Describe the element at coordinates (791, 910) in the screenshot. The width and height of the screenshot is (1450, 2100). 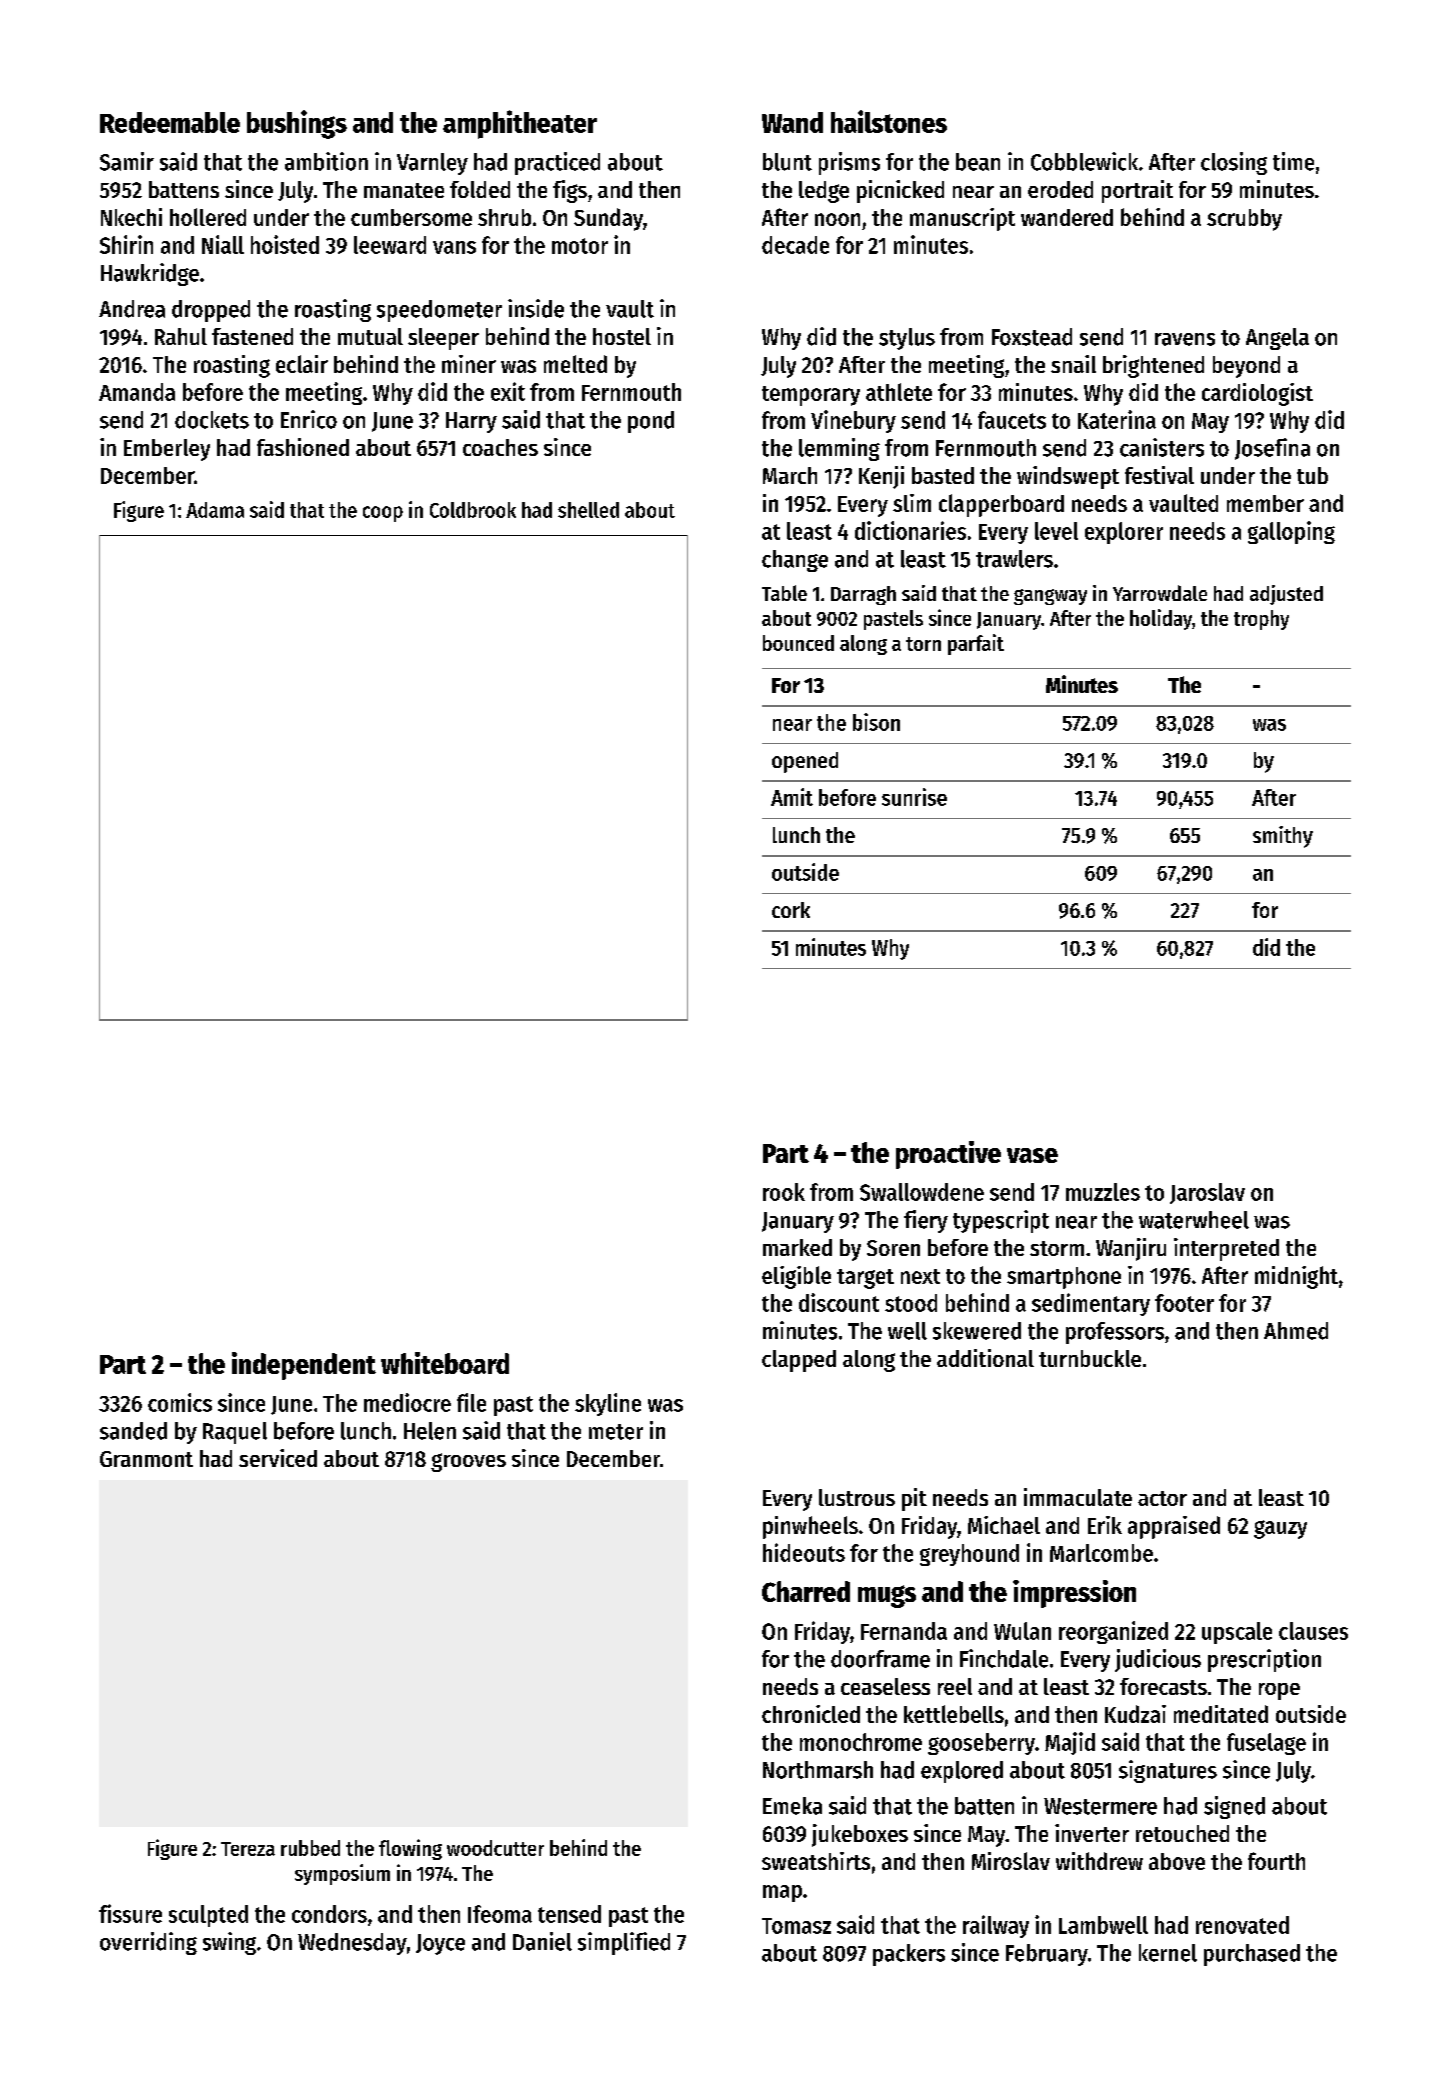
I see `cork` at that location.
